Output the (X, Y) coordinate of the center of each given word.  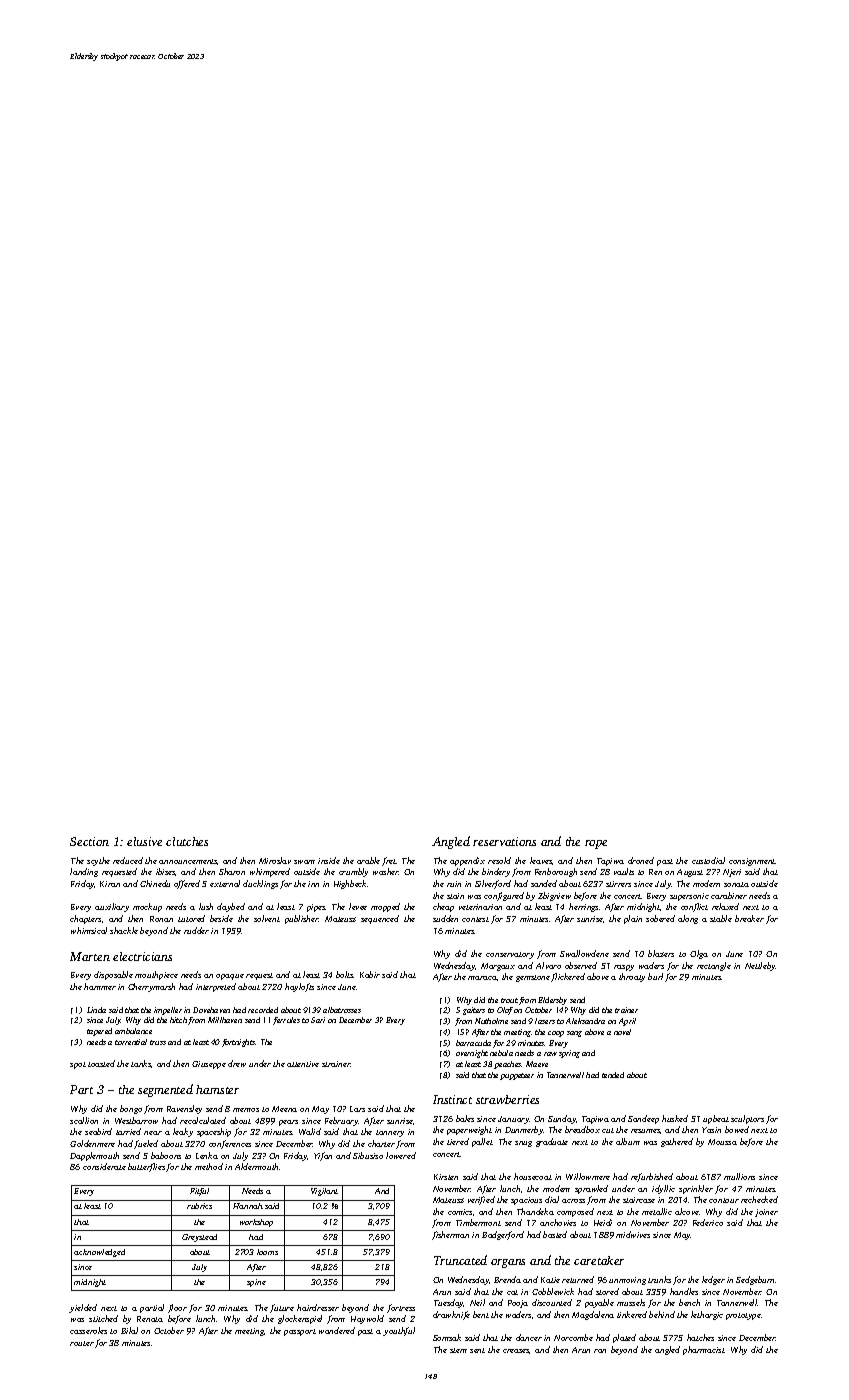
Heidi (603, 1222)
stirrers (618, 884)
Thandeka (535, 1211)
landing (84, 872)
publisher (302, 919)
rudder (196, 930)
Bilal (129, 1330)
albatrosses (342, 1010)
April (627, 1022)
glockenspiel (300, 1319)
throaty (632, 977)
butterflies (146, 1167)
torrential (131, 1042)
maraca (482, 978)
